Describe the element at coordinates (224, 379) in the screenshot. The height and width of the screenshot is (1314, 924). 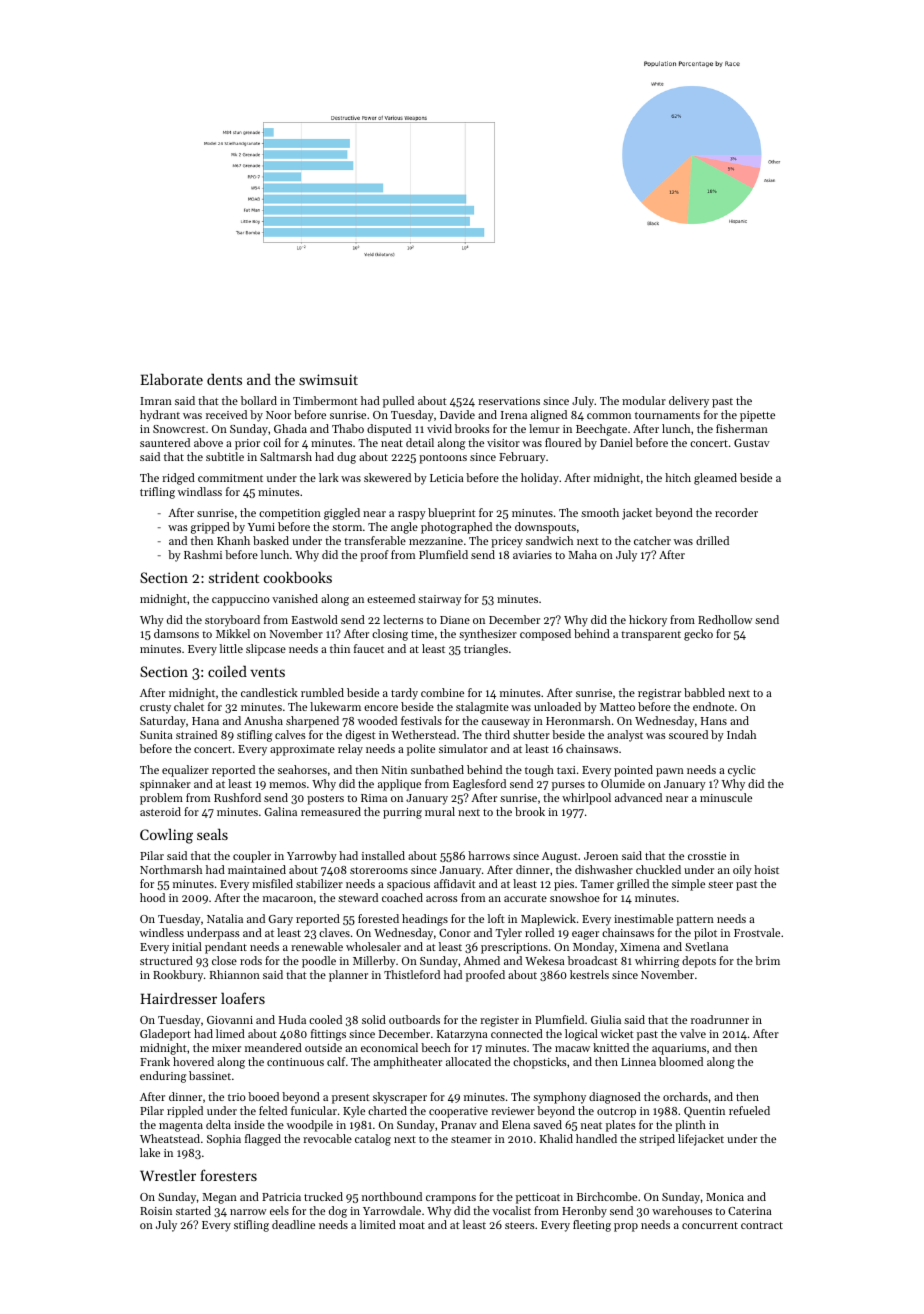
I see `dents` at that location.
